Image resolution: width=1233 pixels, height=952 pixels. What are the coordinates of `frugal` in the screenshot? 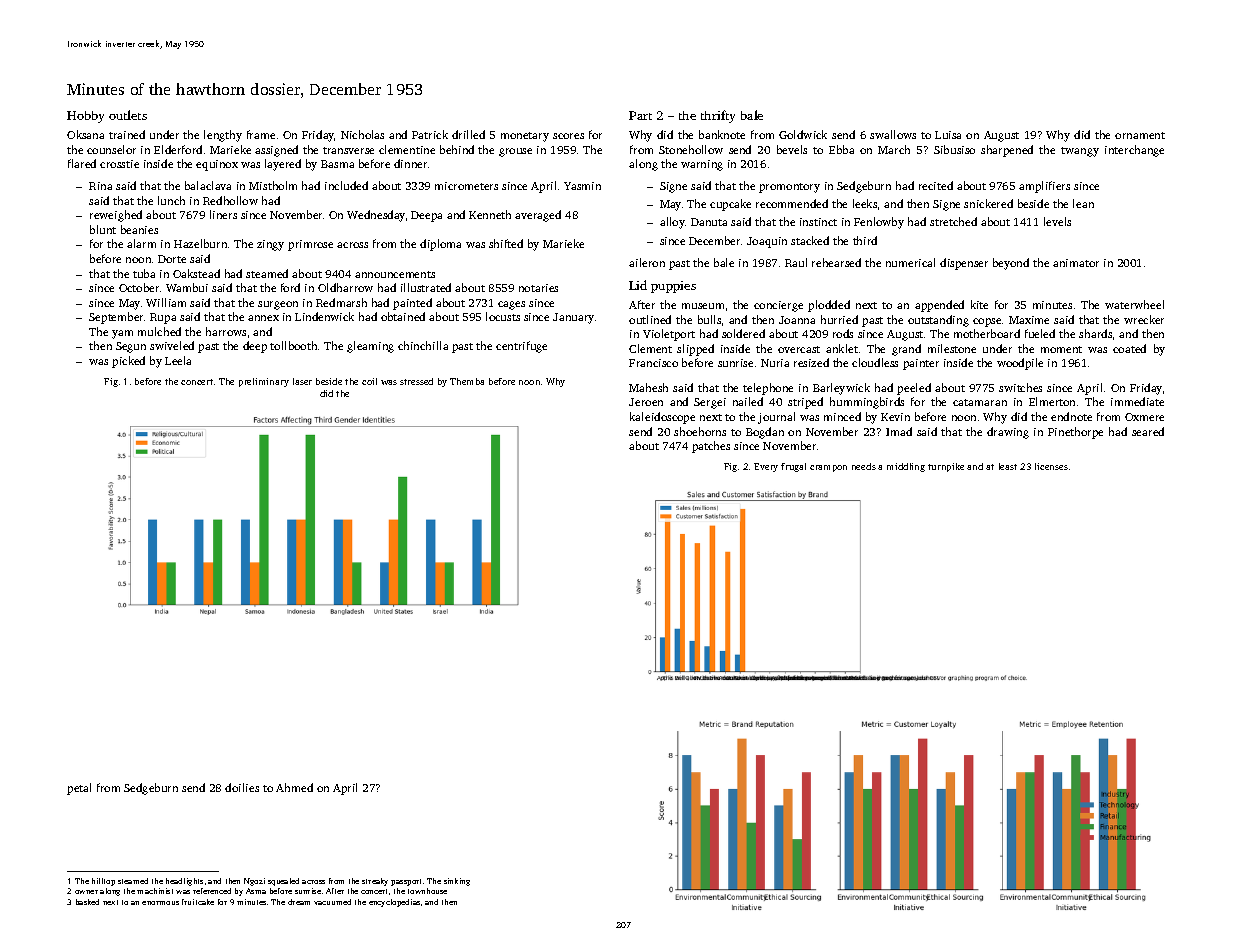 It's located at (793, 467).
